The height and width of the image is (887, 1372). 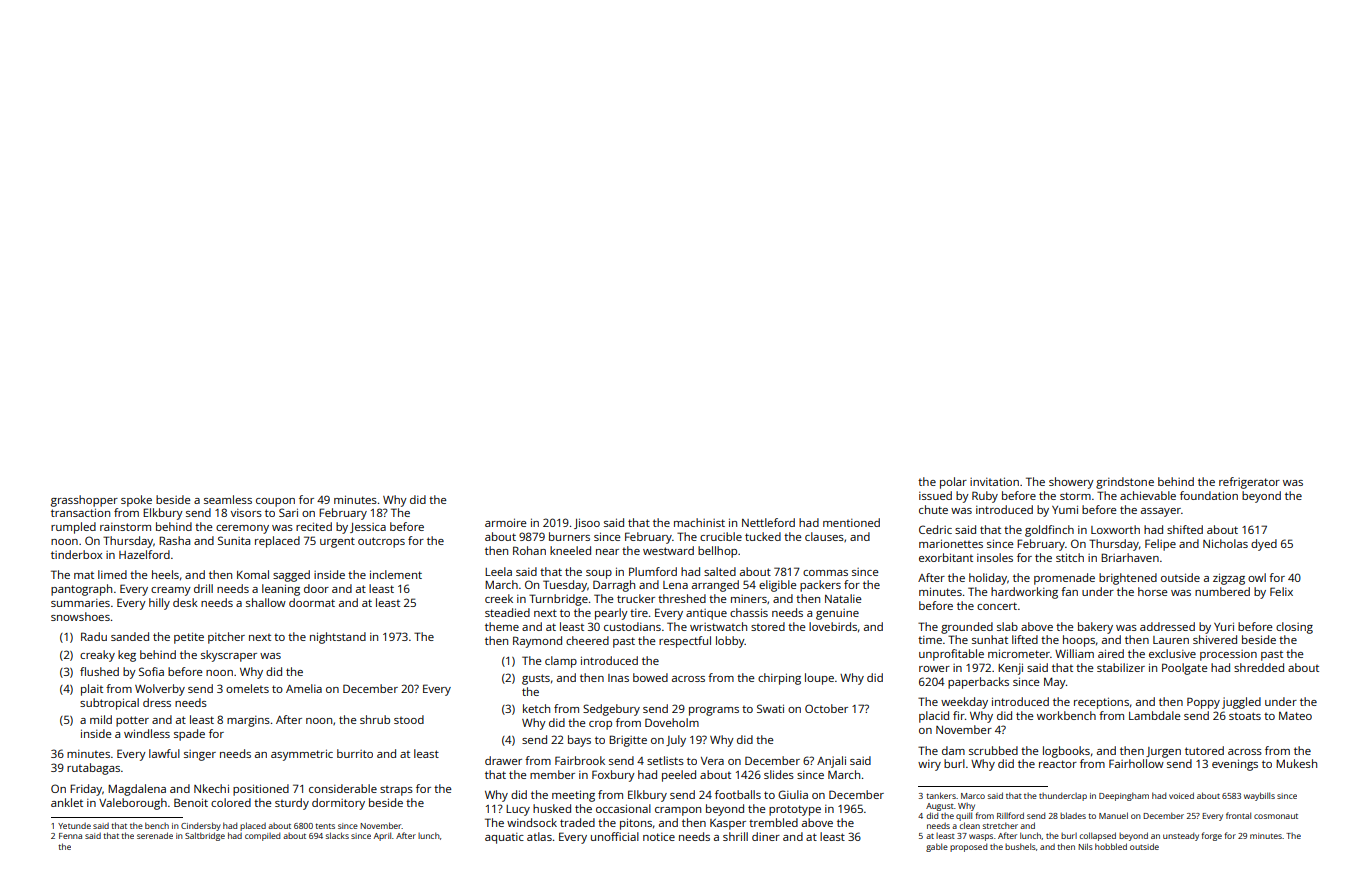 I want to click on Plumford, so click(x=653, y=571).
